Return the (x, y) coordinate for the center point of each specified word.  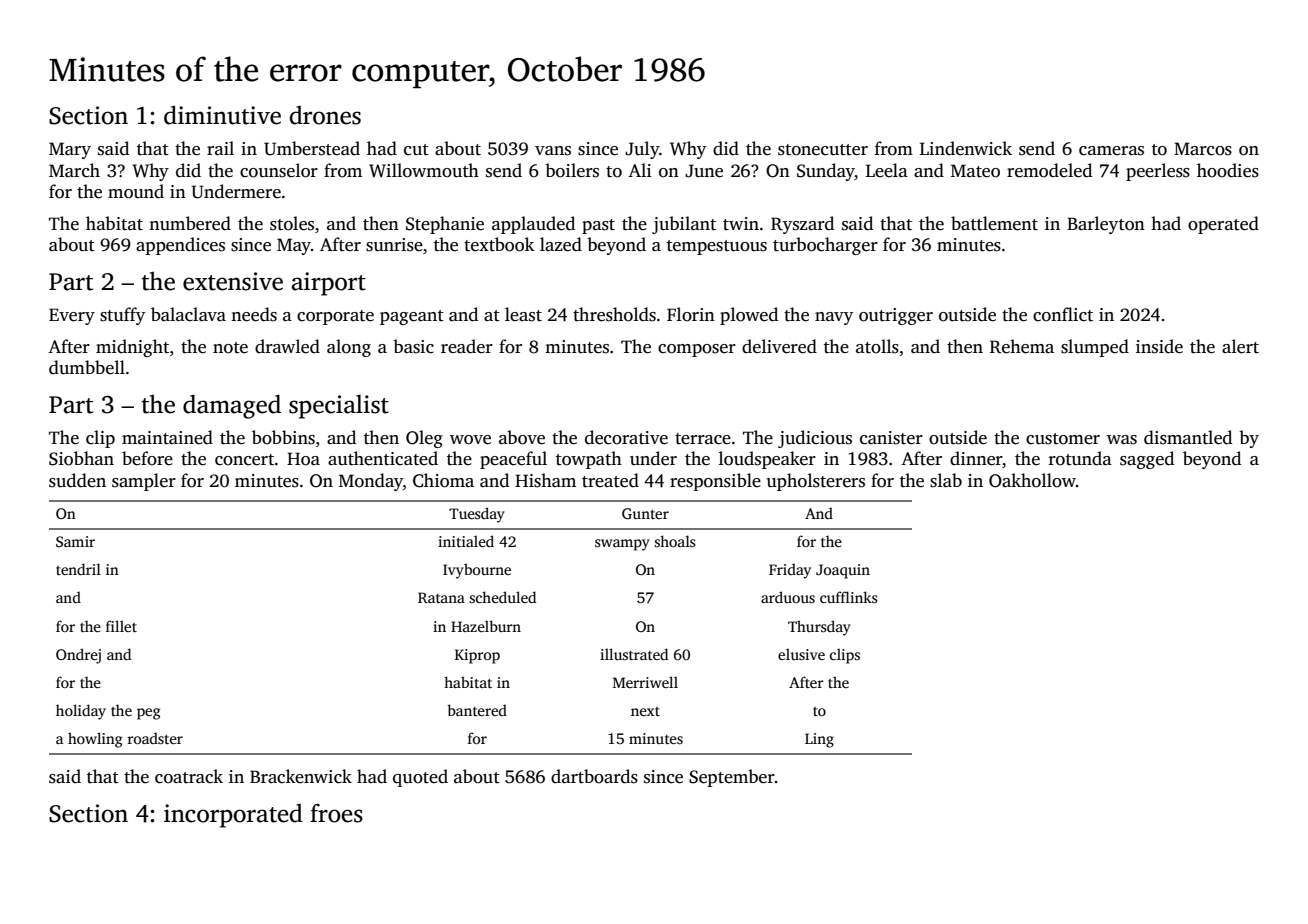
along (349, 348)
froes (336, 813)
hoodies (1228, 170)
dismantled (1188, 437)
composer (697, 350)
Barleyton (1106, 225)
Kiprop (477, 656)
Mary (70, 150)
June (704, 171)
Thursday (819, 628)
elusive (801, 654)
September (732, 778)
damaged (232, 406)
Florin (691, 314)
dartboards (594, 776)
